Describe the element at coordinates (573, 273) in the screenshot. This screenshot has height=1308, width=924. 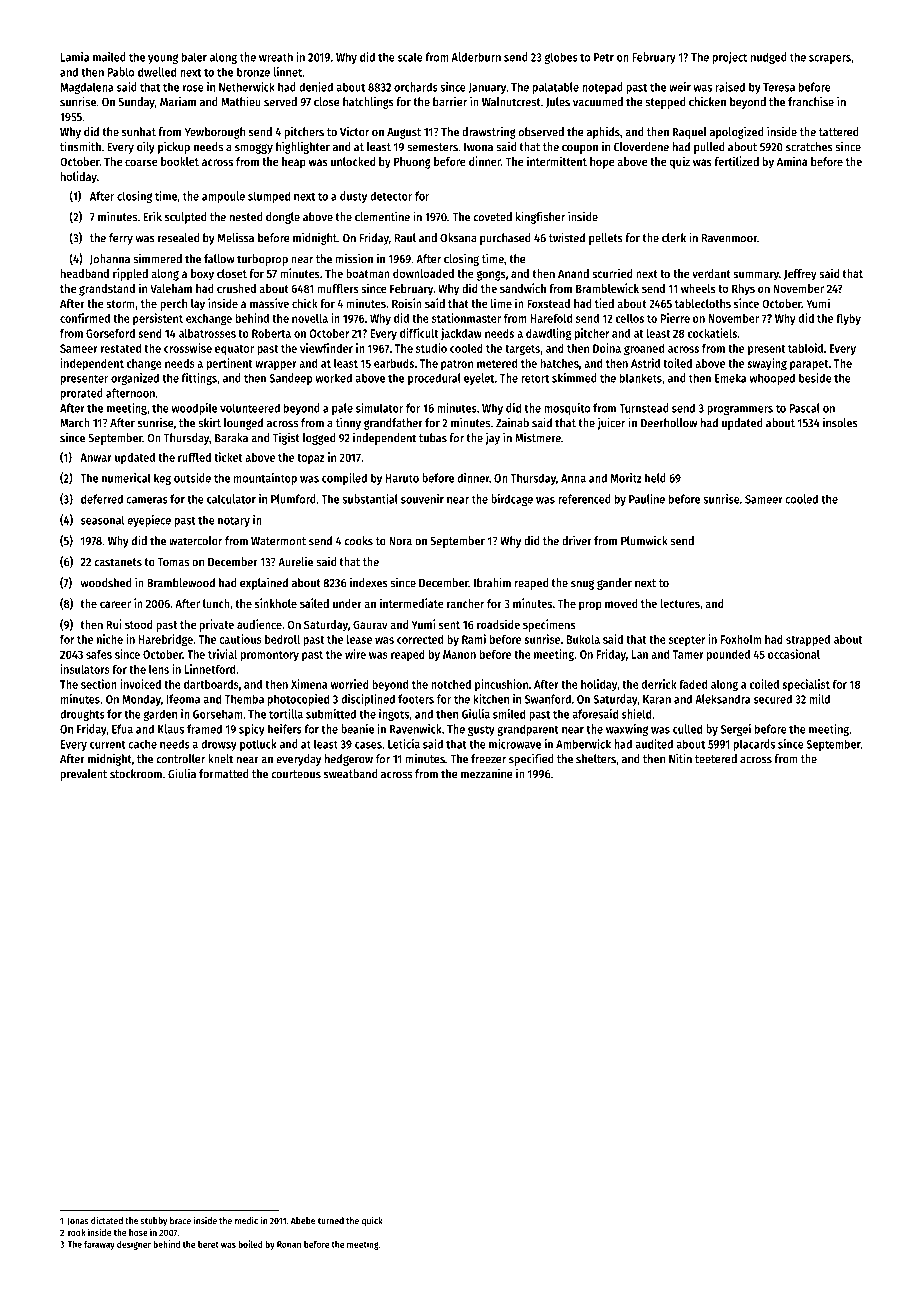
I see `Anand` at that location.
